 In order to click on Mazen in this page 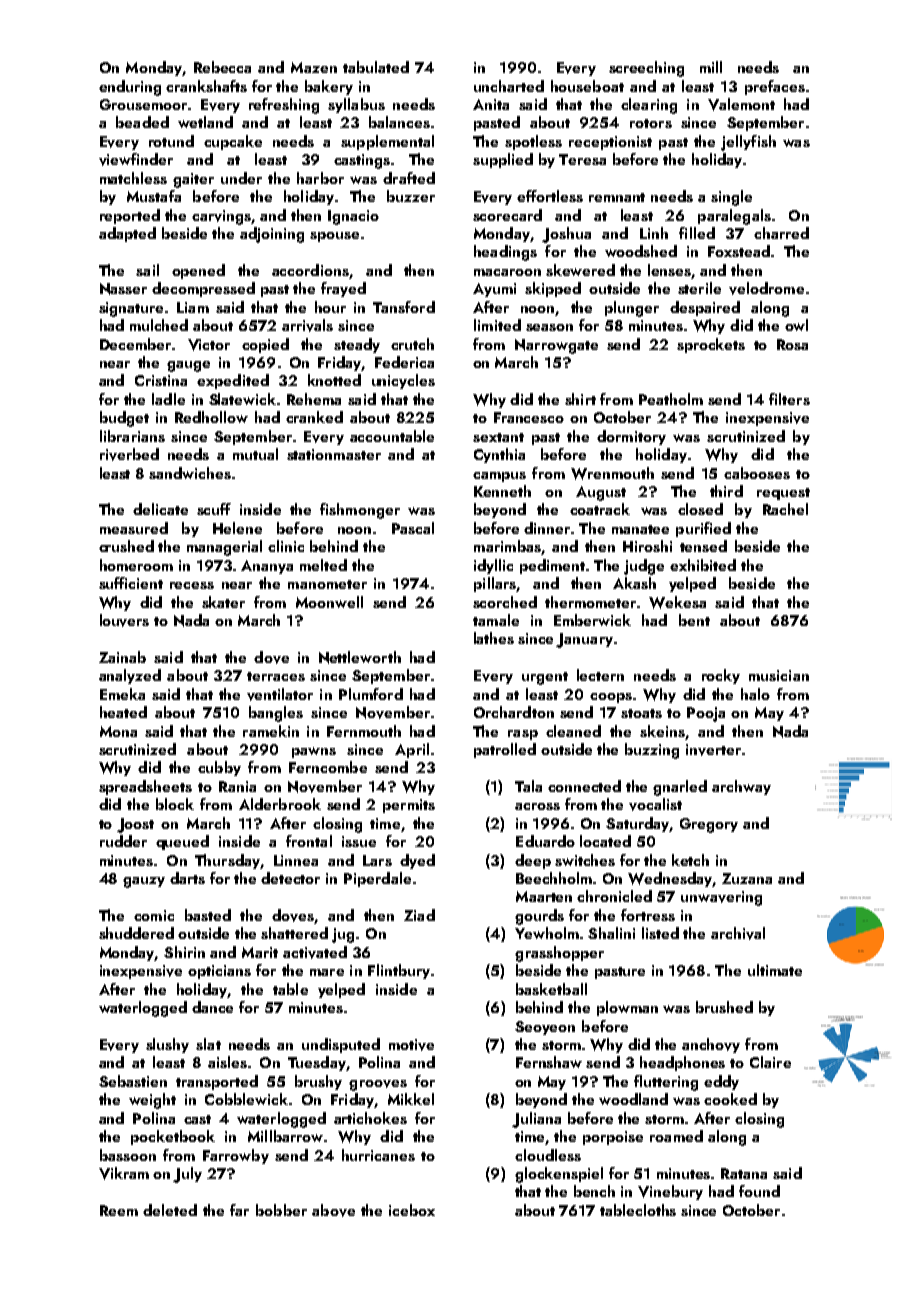, I will do `click(314, 67)`.
